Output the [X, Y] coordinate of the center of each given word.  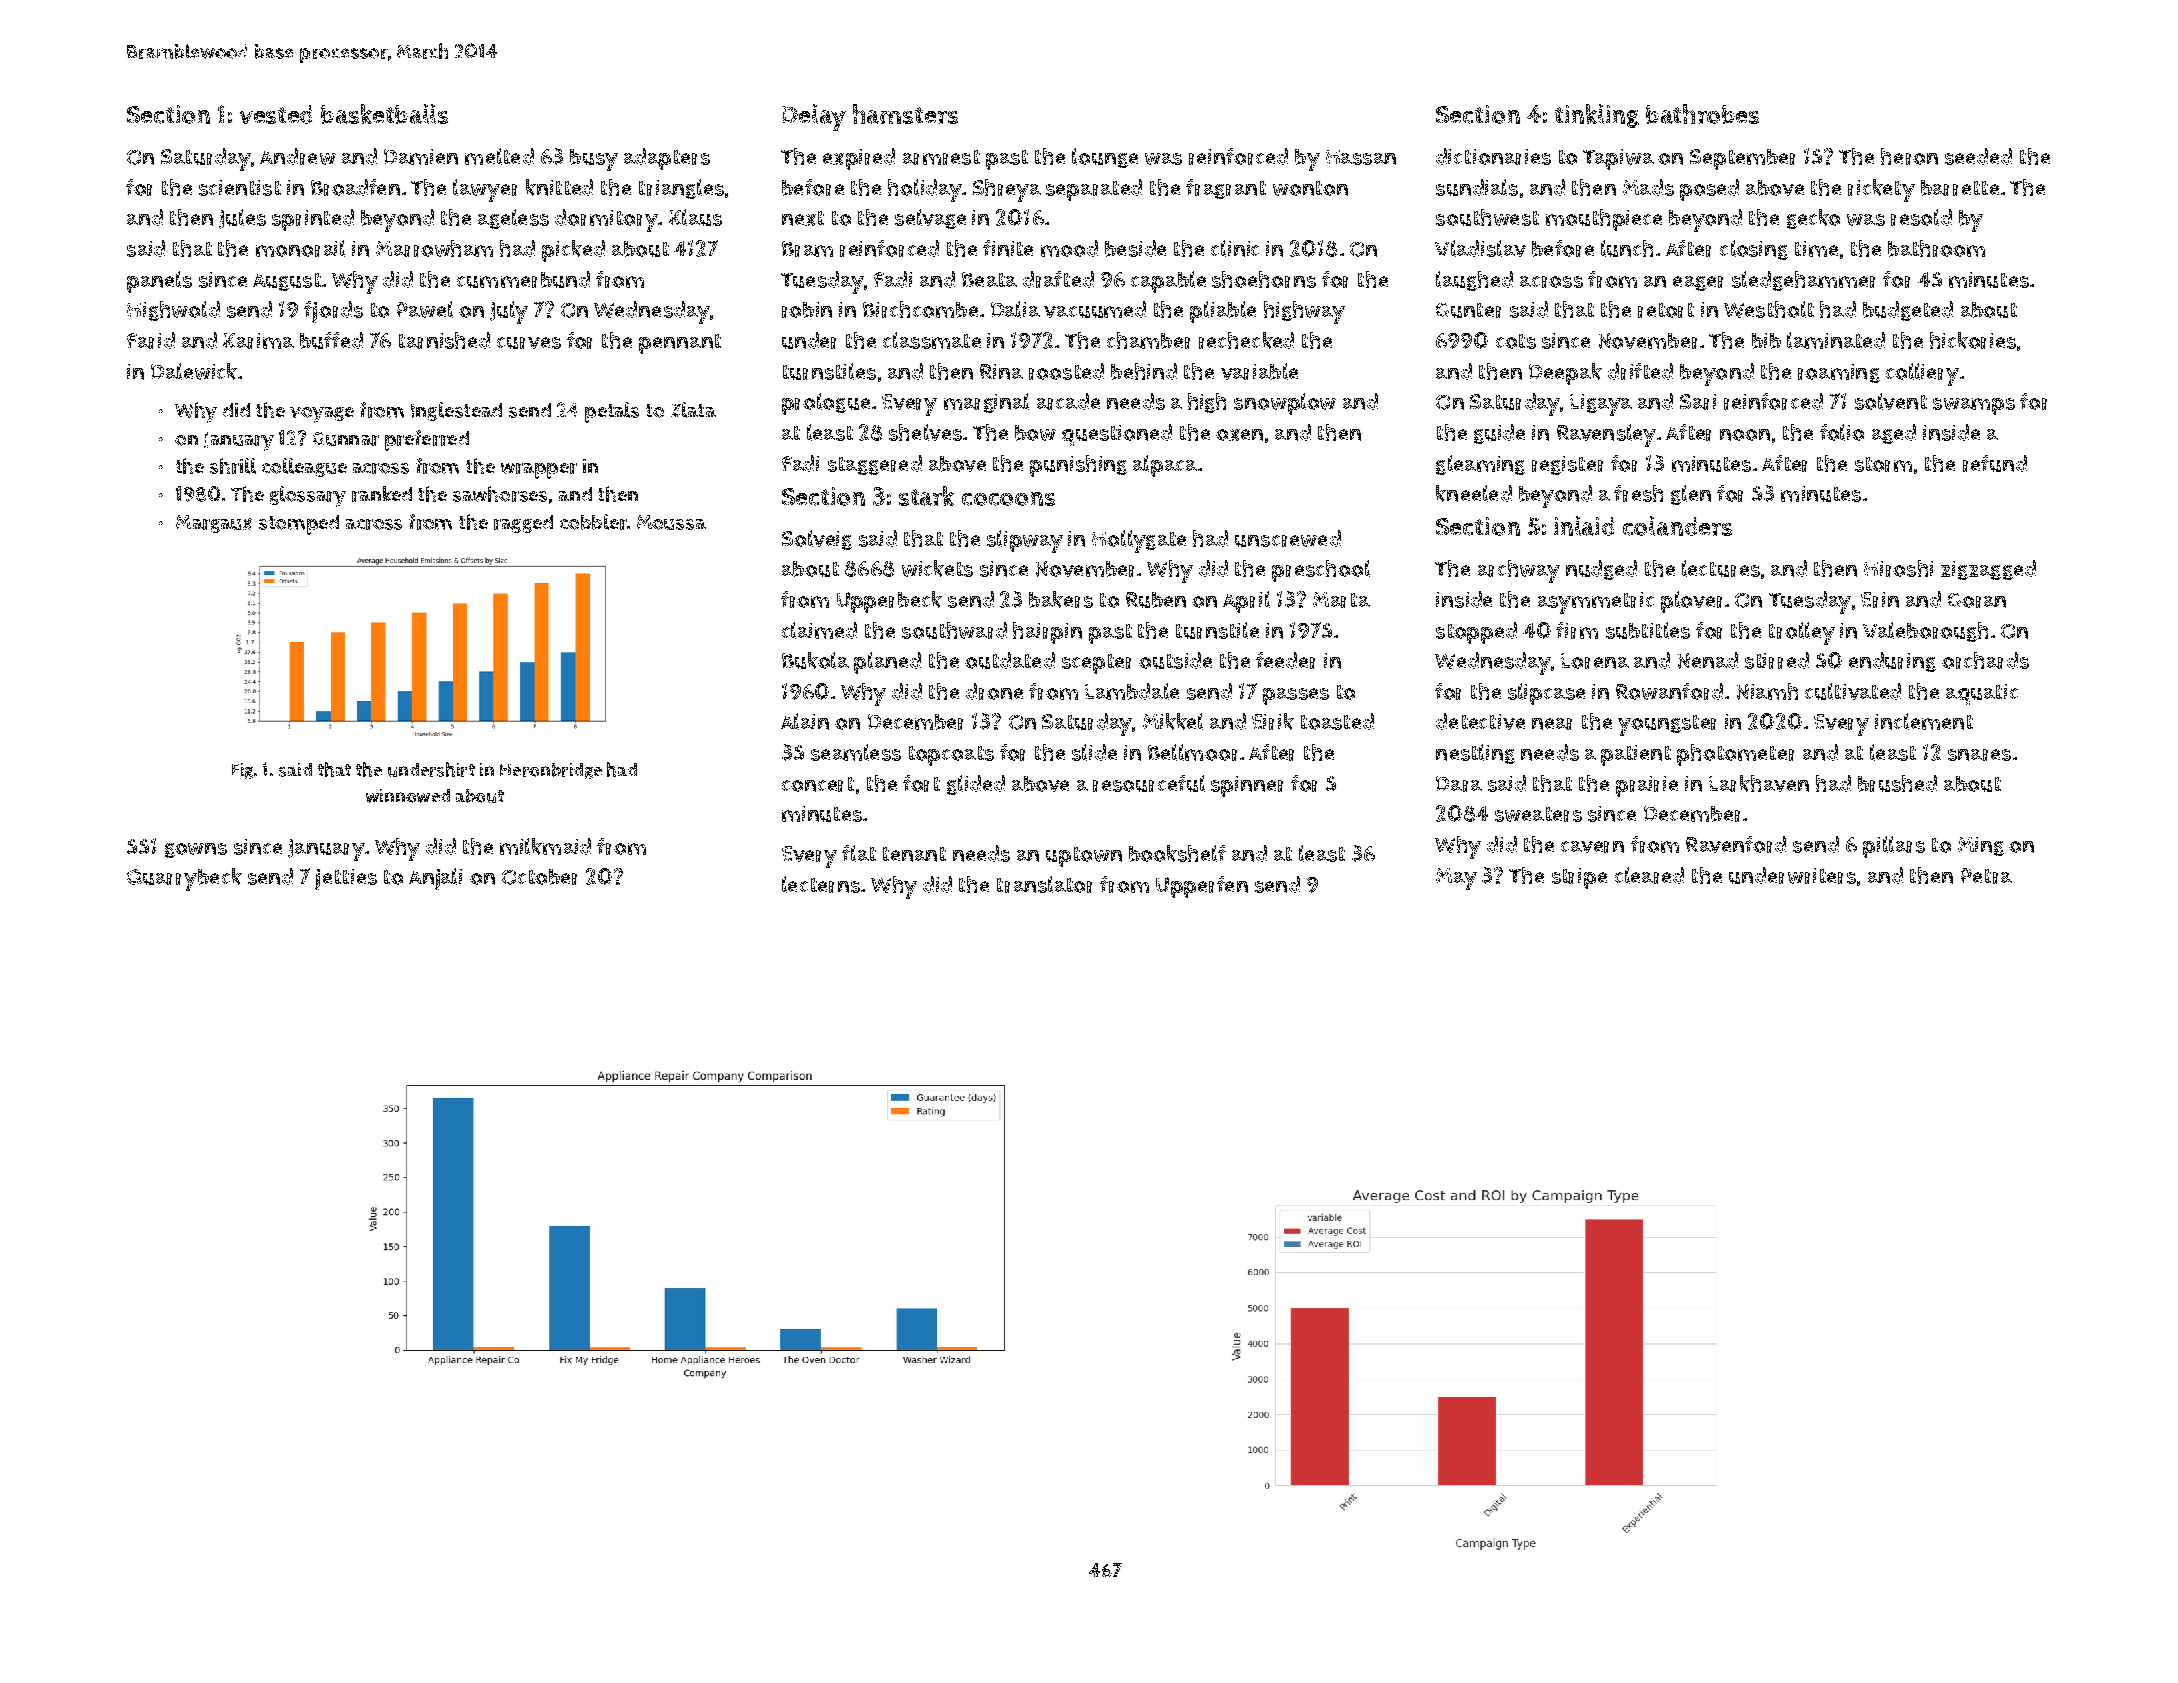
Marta [1341, 600]
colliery [1922, 374]
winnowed [408, 796]
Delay [814, 117]
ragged [523, 524]
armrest [941, 157]
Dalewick [194, 371]
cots [1516, 341]
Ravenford [1736, 844]
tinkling [1597, 116]
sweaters [1538, 814]
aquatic [1982, 694]
